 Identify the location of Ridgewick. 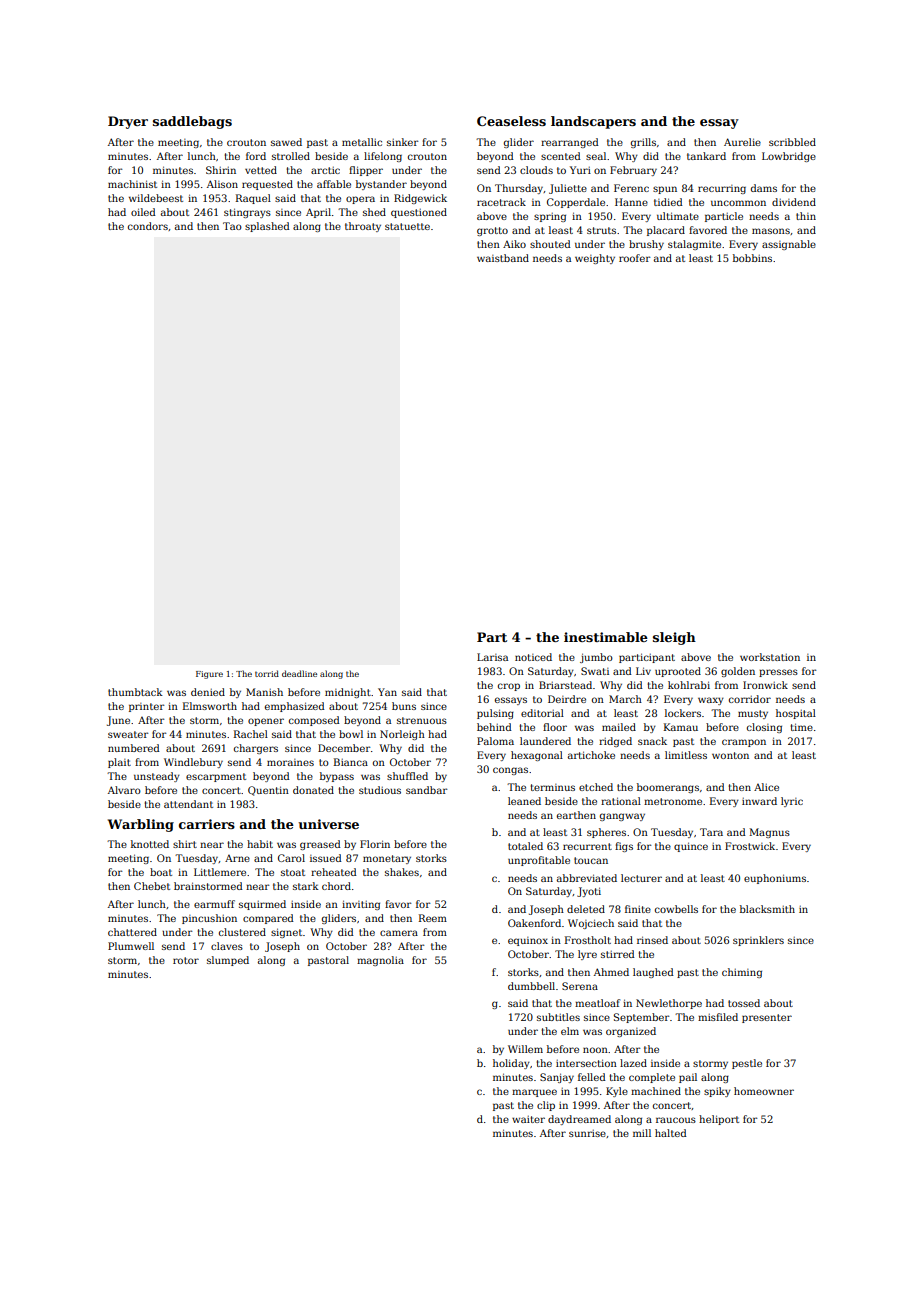
(420, 199).
